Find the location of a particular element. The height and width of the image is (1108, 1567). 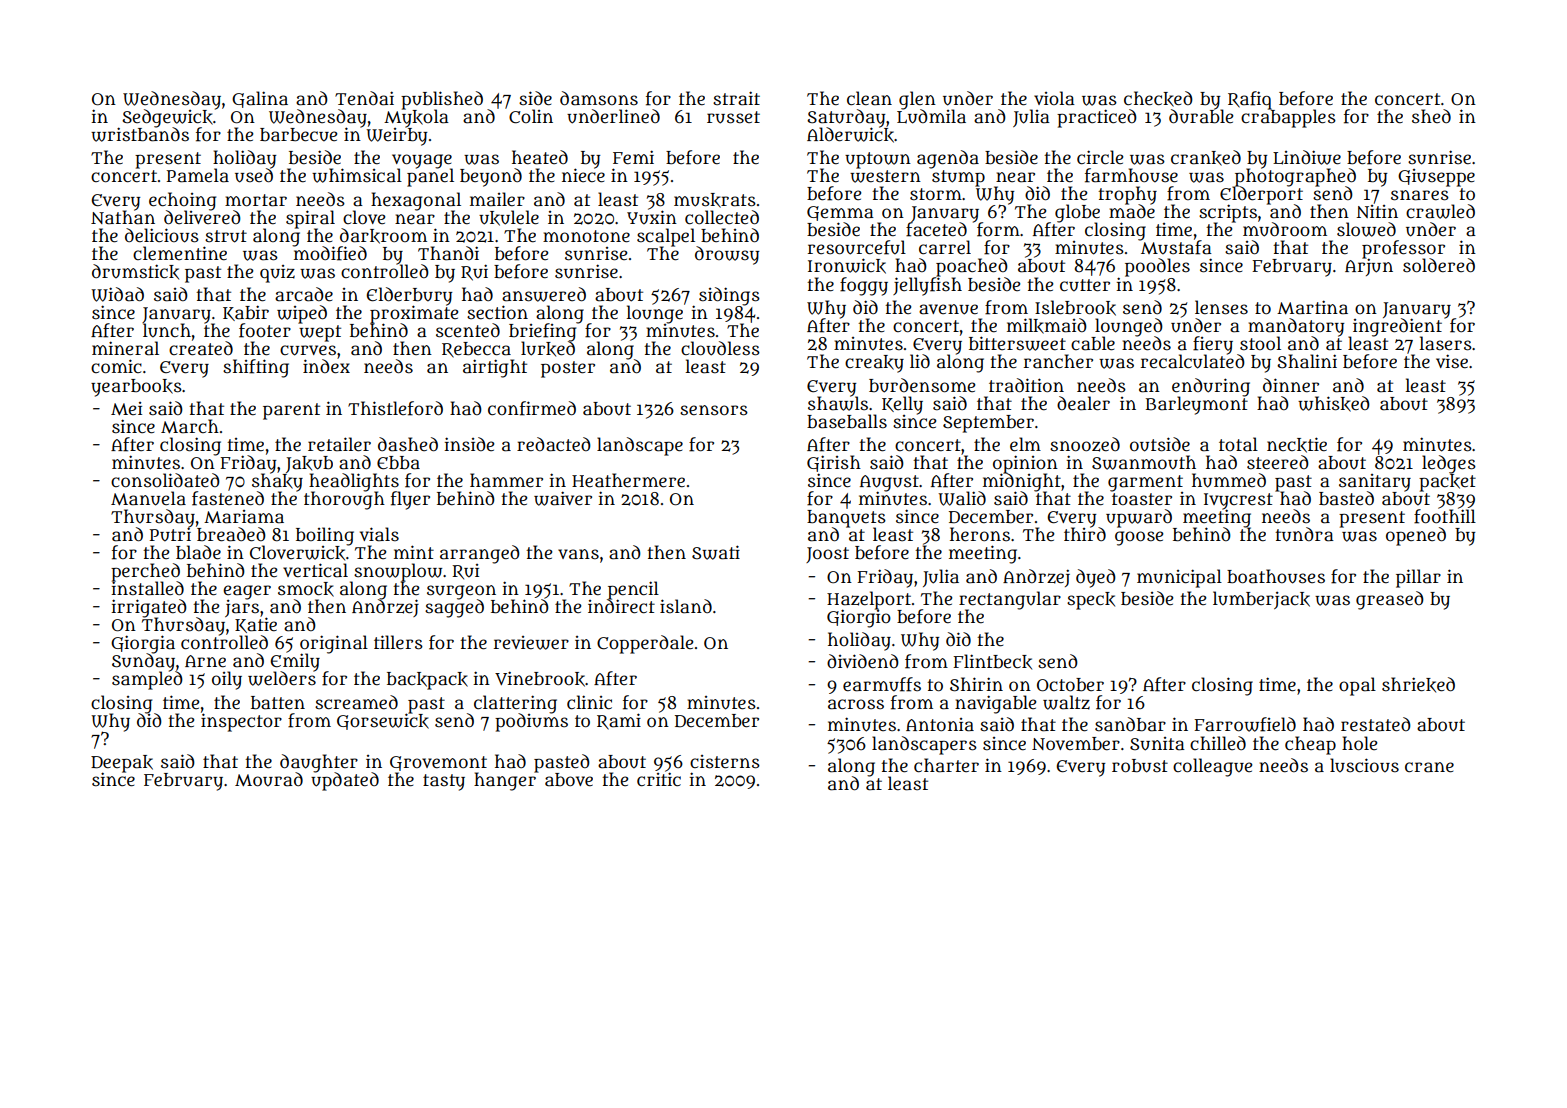

Rafiq is located at coordinates (1250, 100).
